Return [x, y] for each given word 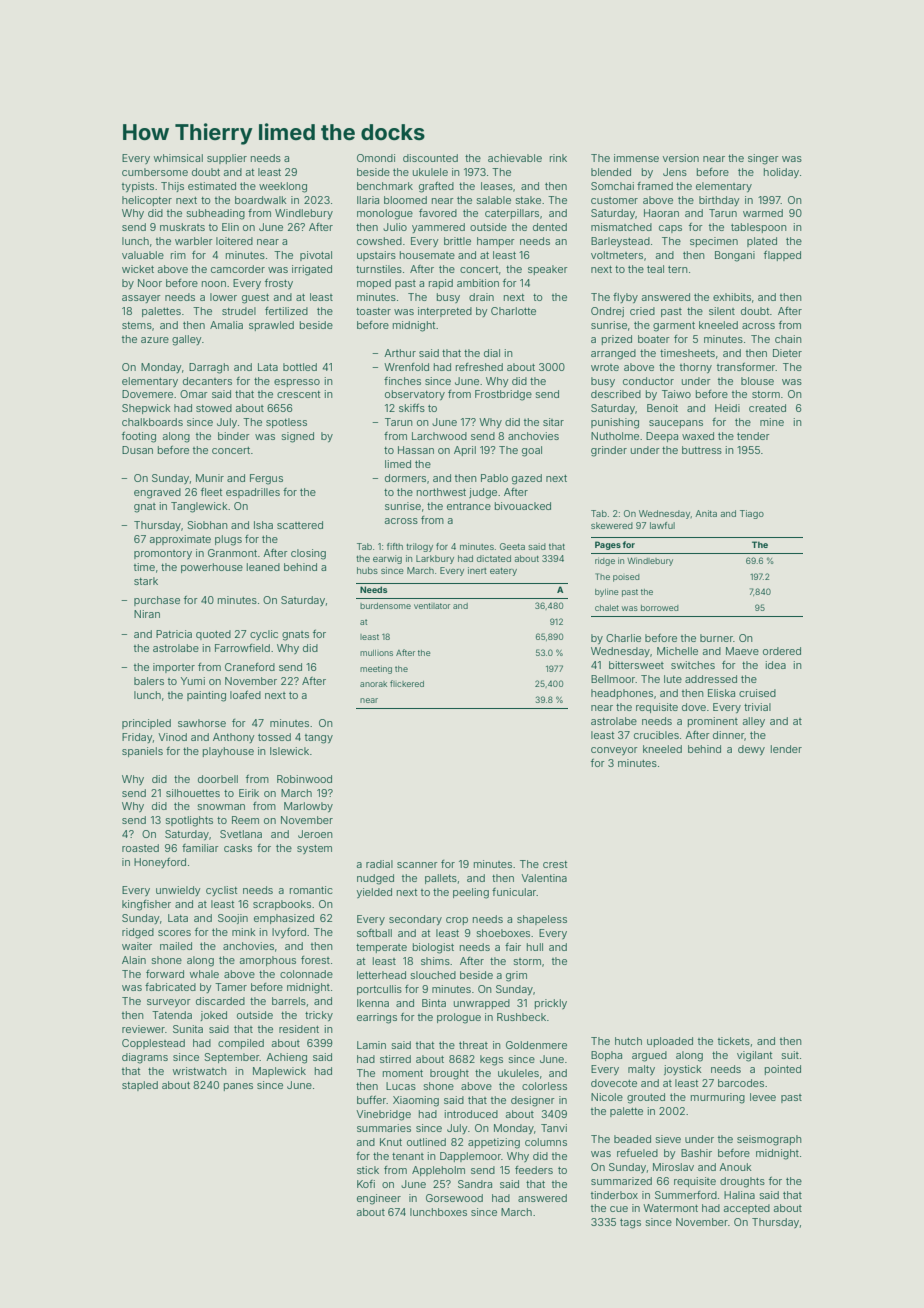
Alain [134, 960]
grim [516, 976]
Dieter [787, 353]
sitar [553, 422]
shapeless [542, 920]
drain [481, 297]
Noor [150, 283]
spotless [286, 423]
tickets [734, 1041]
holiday [781, 173]
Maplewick [279, 1072]
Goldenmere [536, 1045]
